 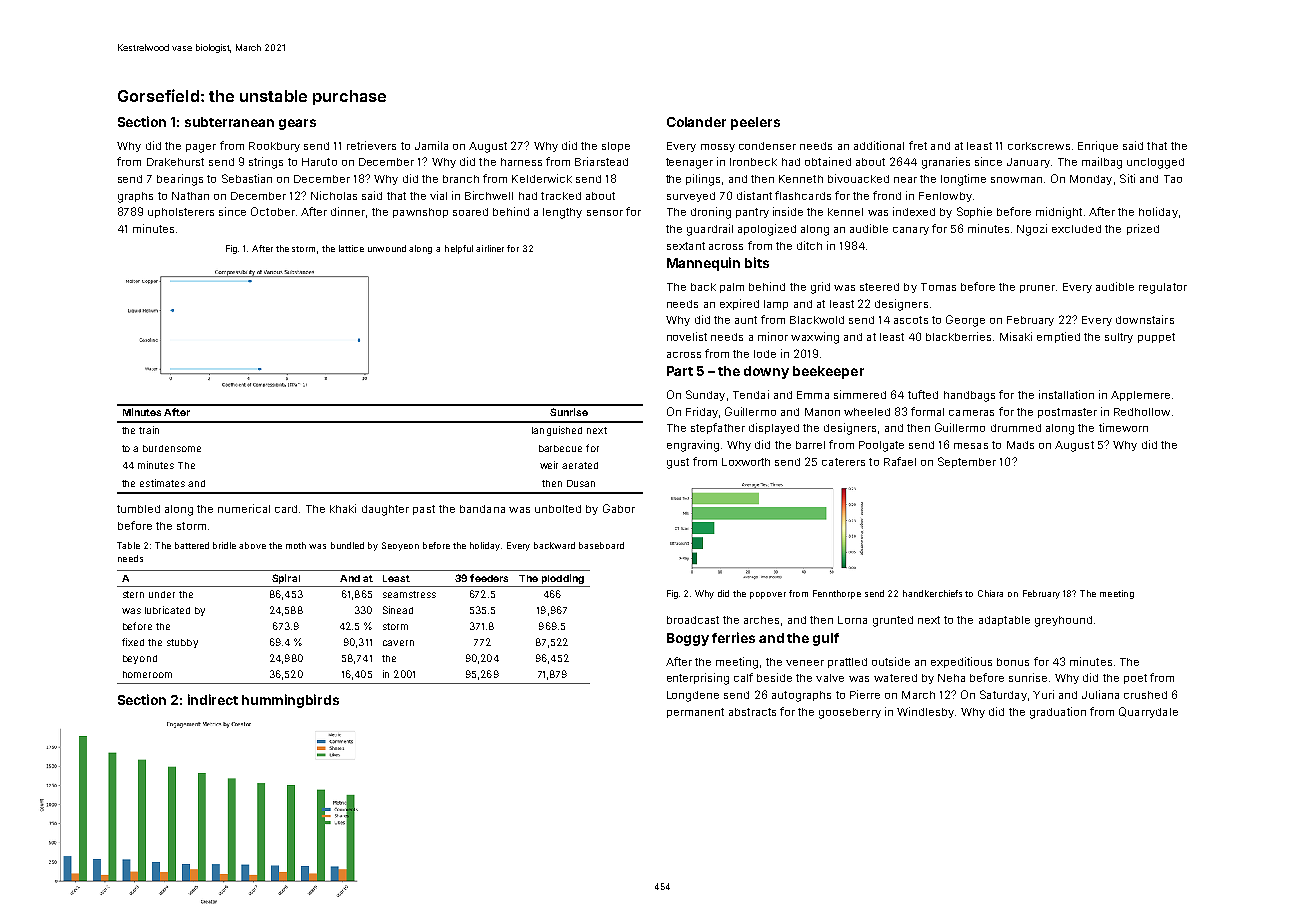 What do you see at coordinates (1063, 621) in the page?
I see `greyhound` at bounding box center [1063, 621].
